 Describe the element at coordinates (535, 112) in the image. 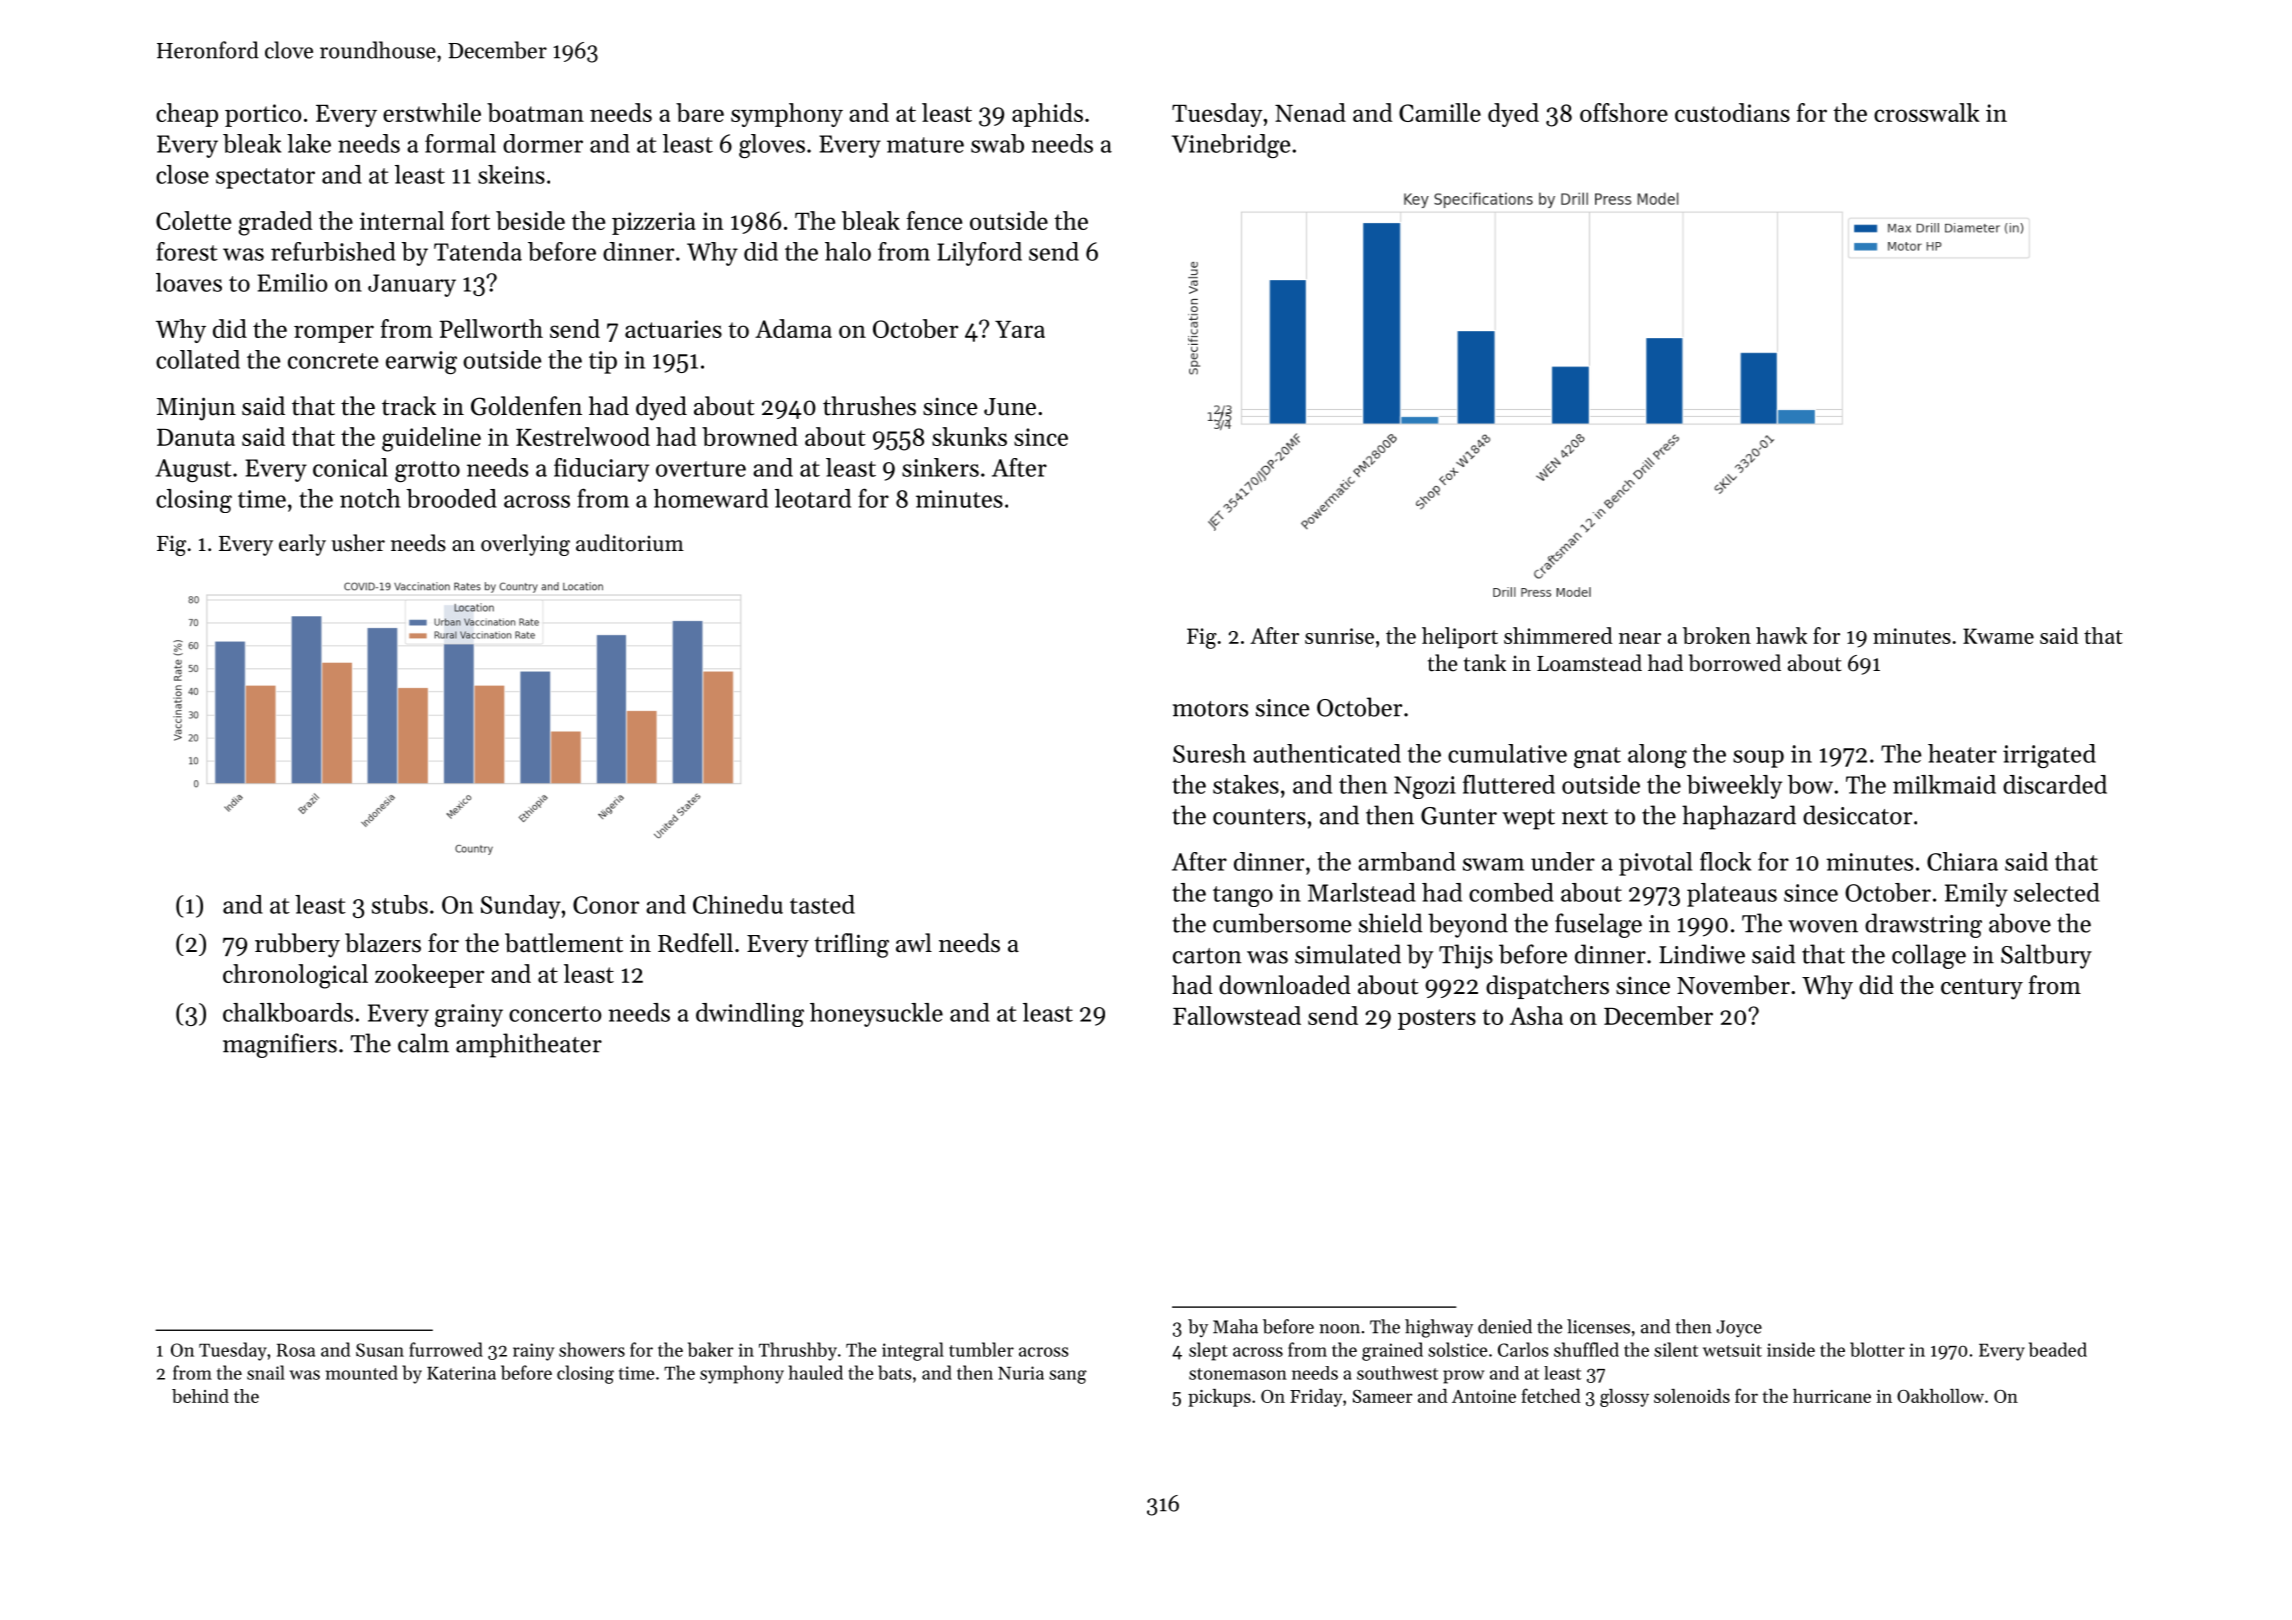

I see `boatman` at that location.
